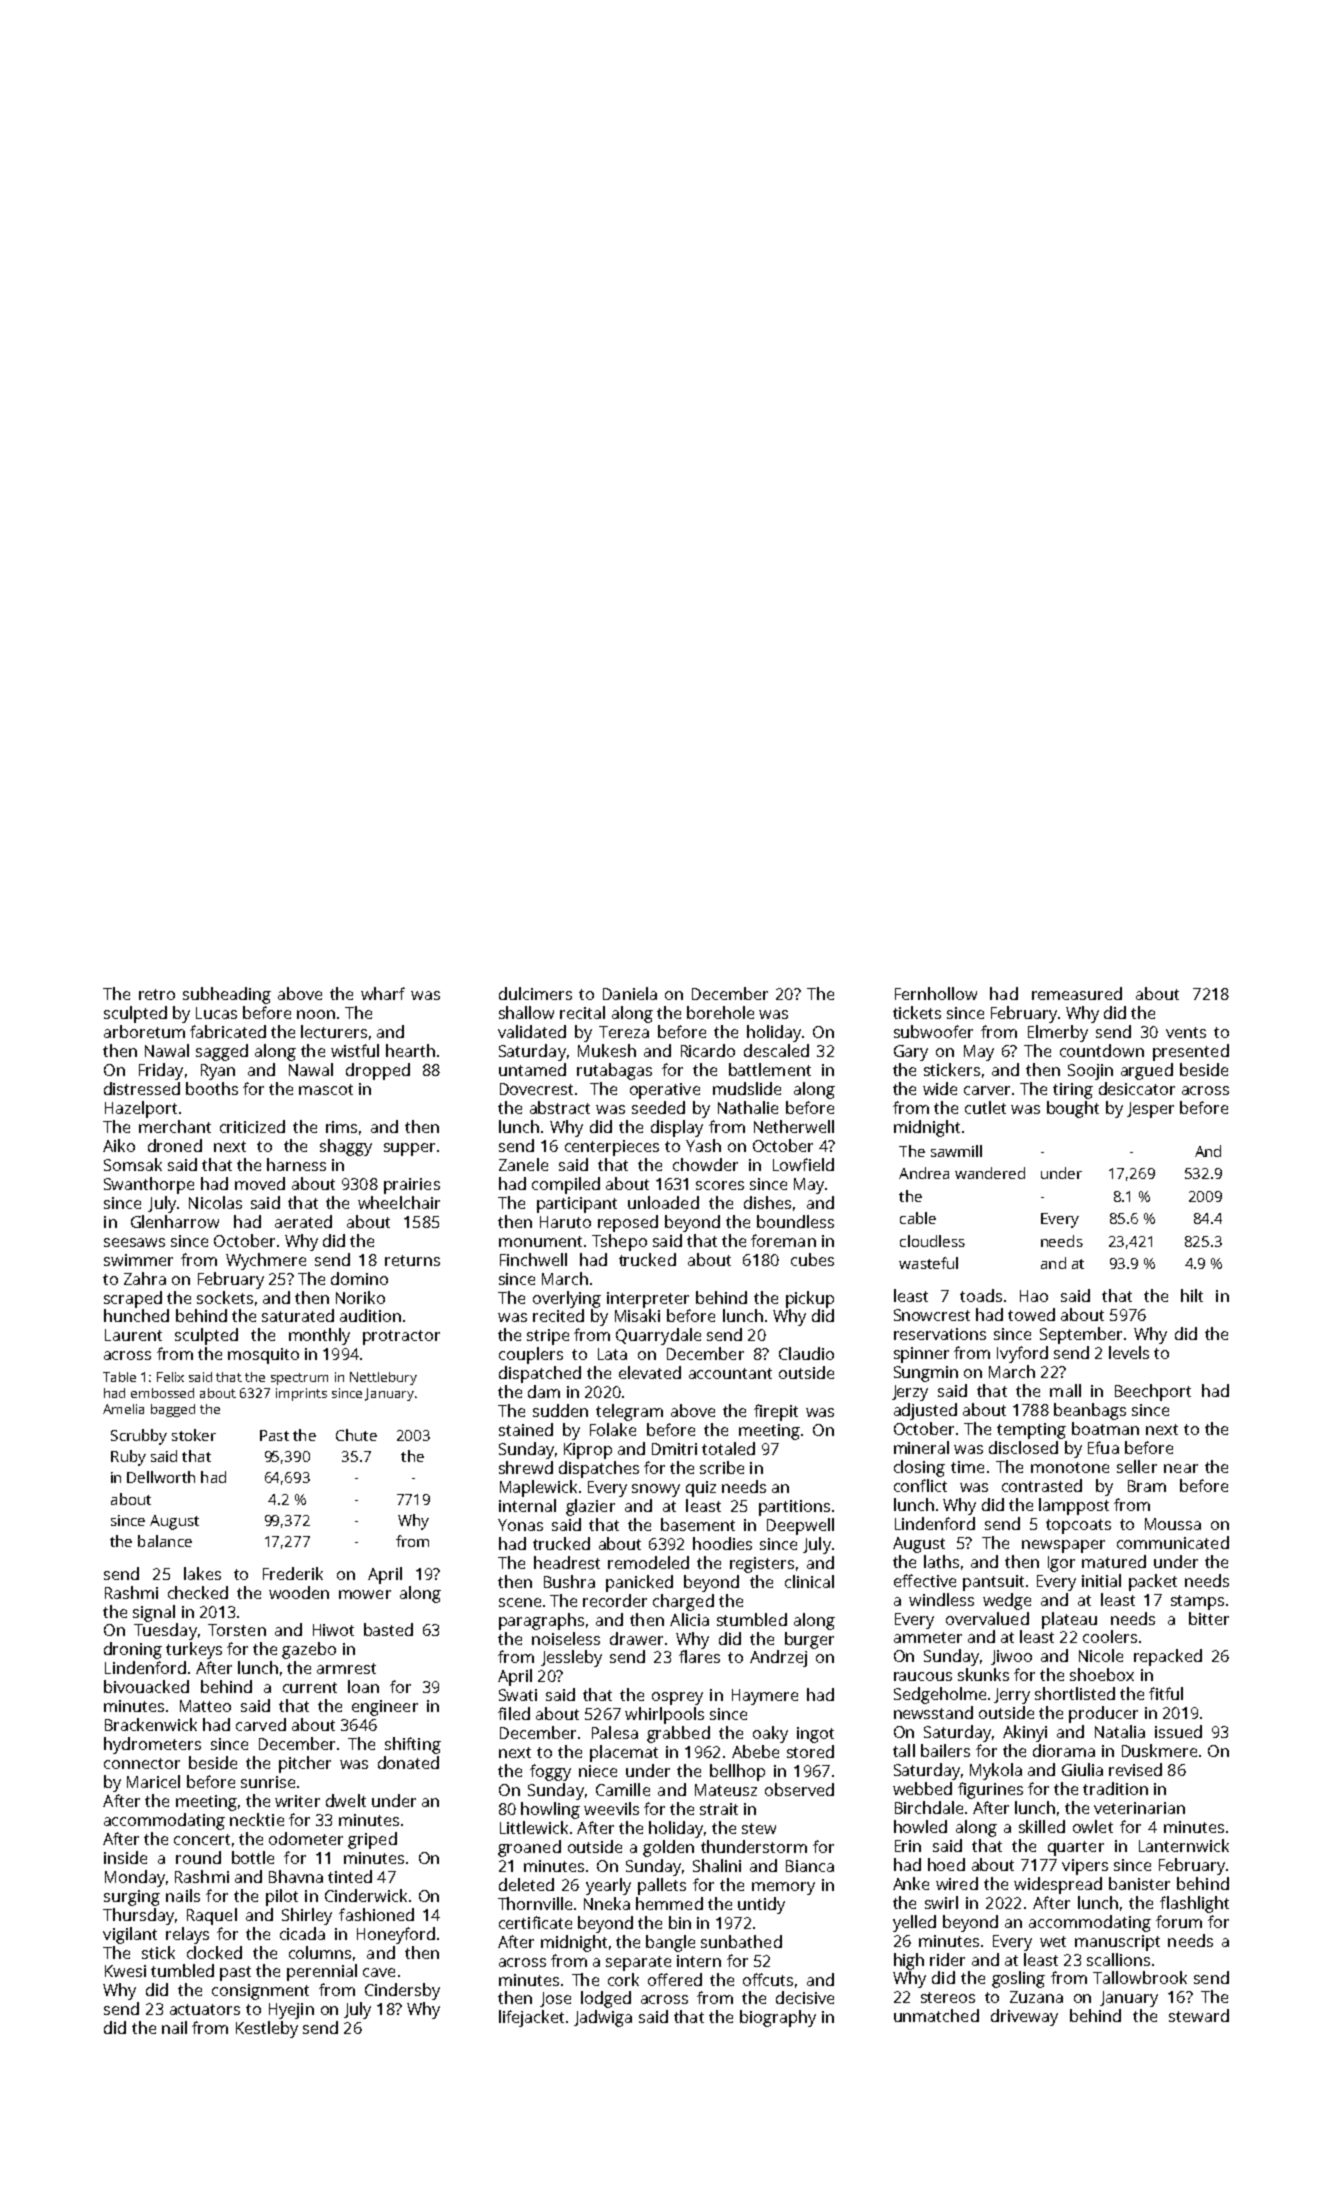 The height and width of the screenshot is (2195, 1333). I want to click on dulcimers, so click(535, 993).
